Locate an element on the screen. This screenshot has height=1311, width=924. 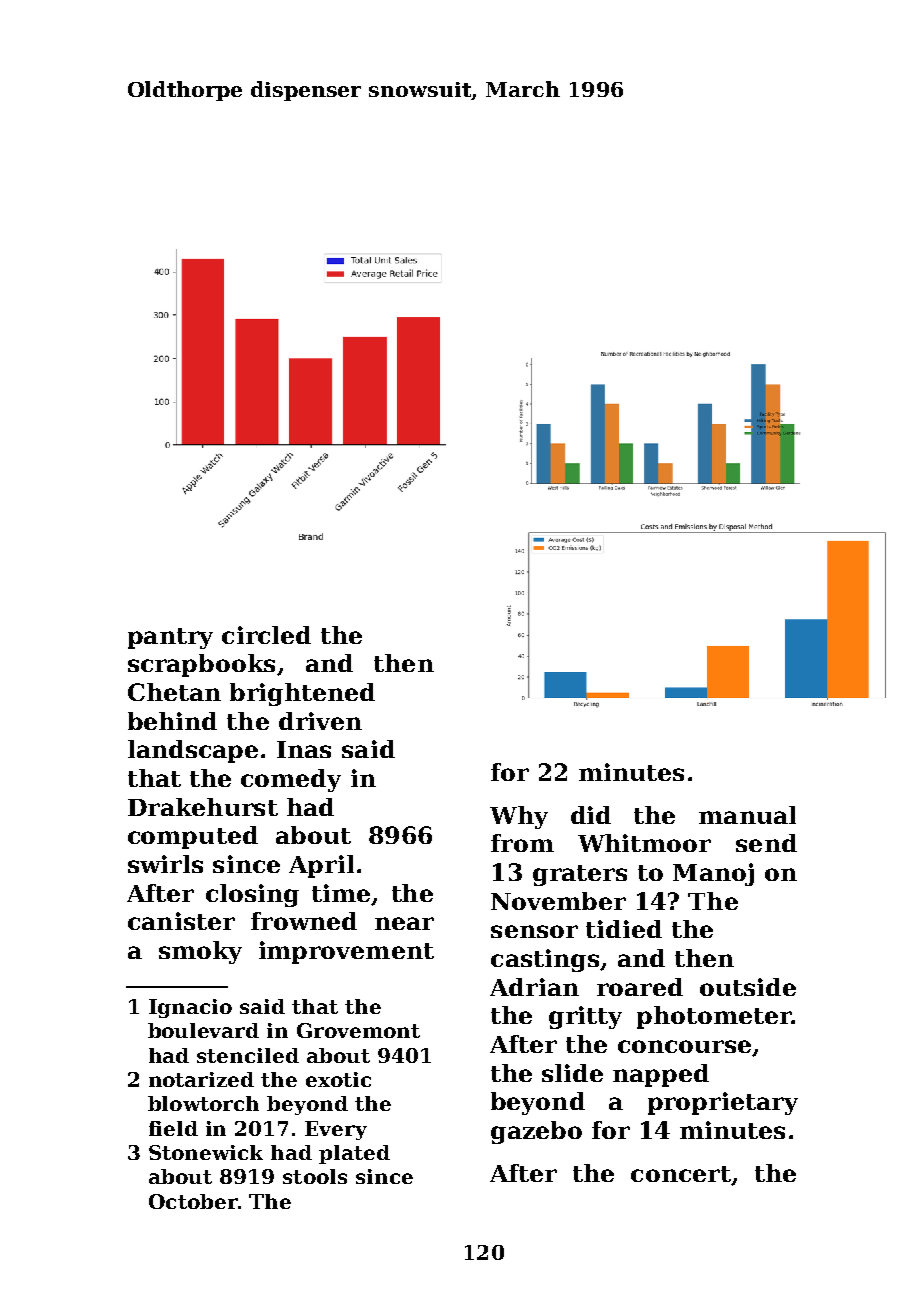
Inas is located at coordinates (304, 749).
